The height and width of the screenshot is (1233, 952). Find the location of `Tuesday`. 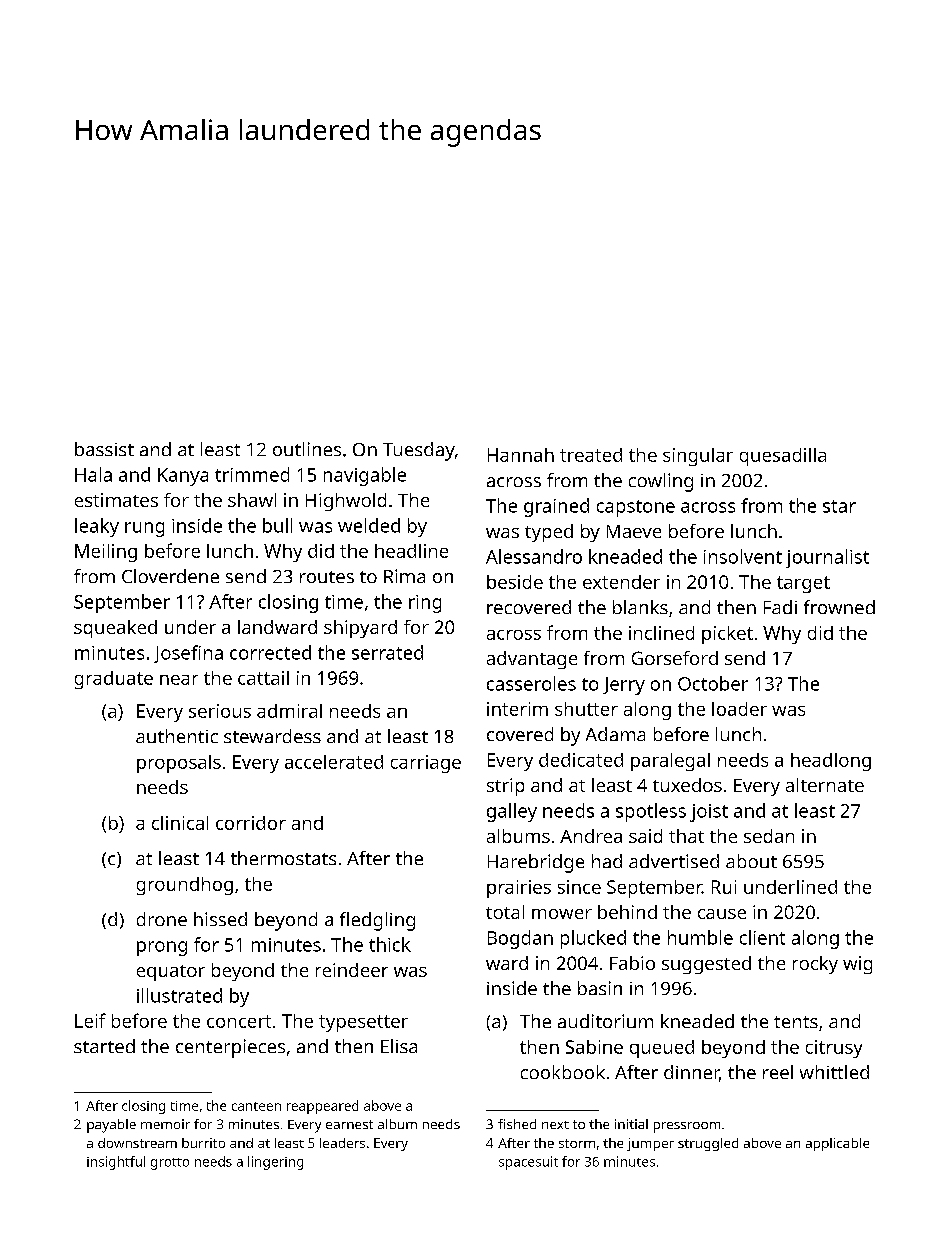

Tuesday is located at coordinates (419, 451).
